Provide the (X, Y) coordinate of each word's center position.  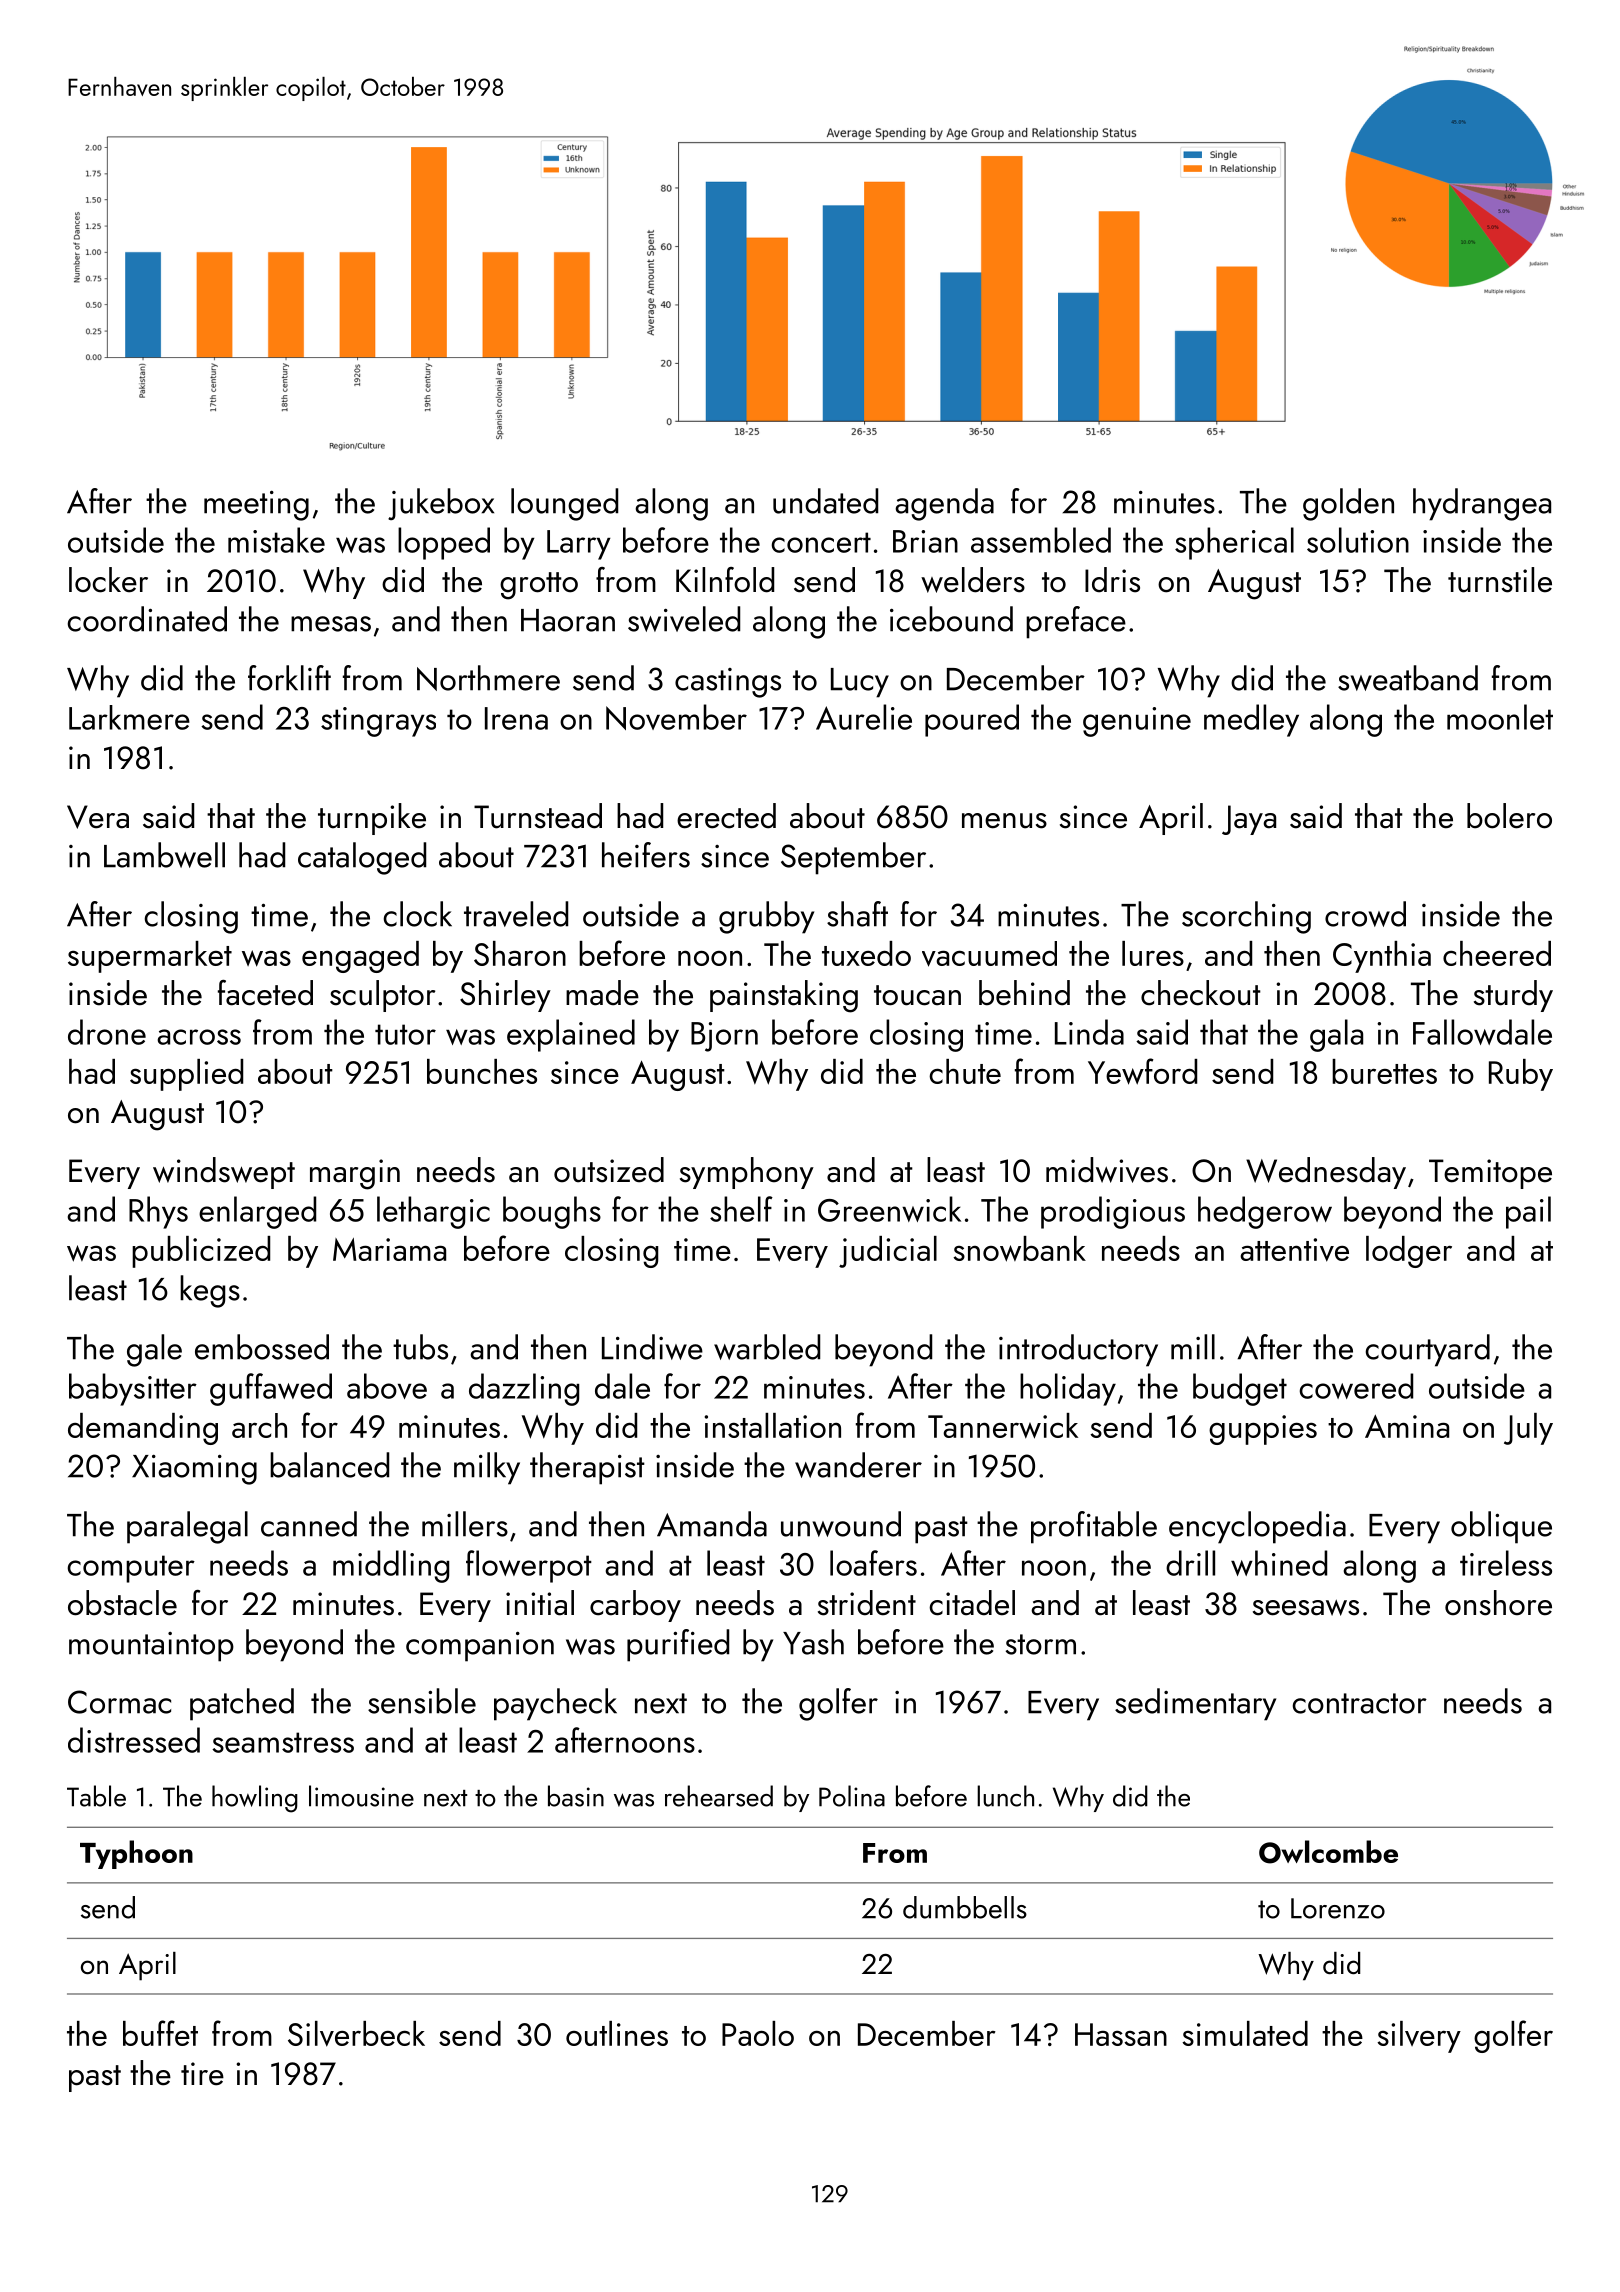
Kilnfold (725, 580)
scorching (1246, 917)
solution (1358, 540)
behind (1024, 993)
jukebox (441, 504)
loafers (873, 1563)
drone (107, 1032)
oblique (1501, 1527)
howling (255, 1799)
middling (391, 1566)
